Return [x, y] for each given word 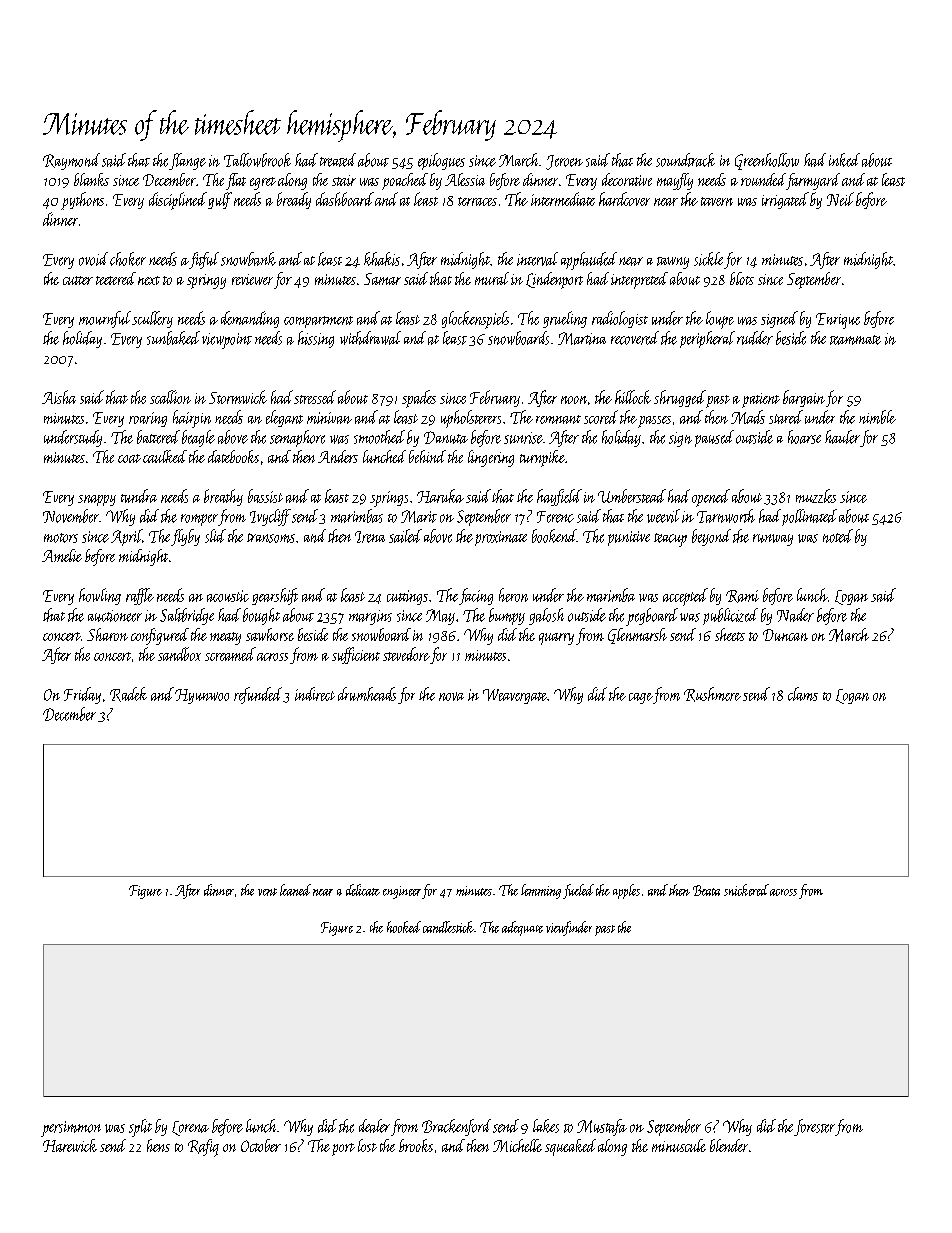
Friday [82, 695]
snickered [746, 890]
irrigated [785, 200]
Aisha [59, 397]
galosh [546, 616]
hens [158, 1145]
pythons [82, 201]
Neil [840, 199]
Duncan [785, 635]
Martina [582, 338]
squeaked [570, 1147]
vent [267, 892]
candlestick [448, 927]
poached [405, 181]
